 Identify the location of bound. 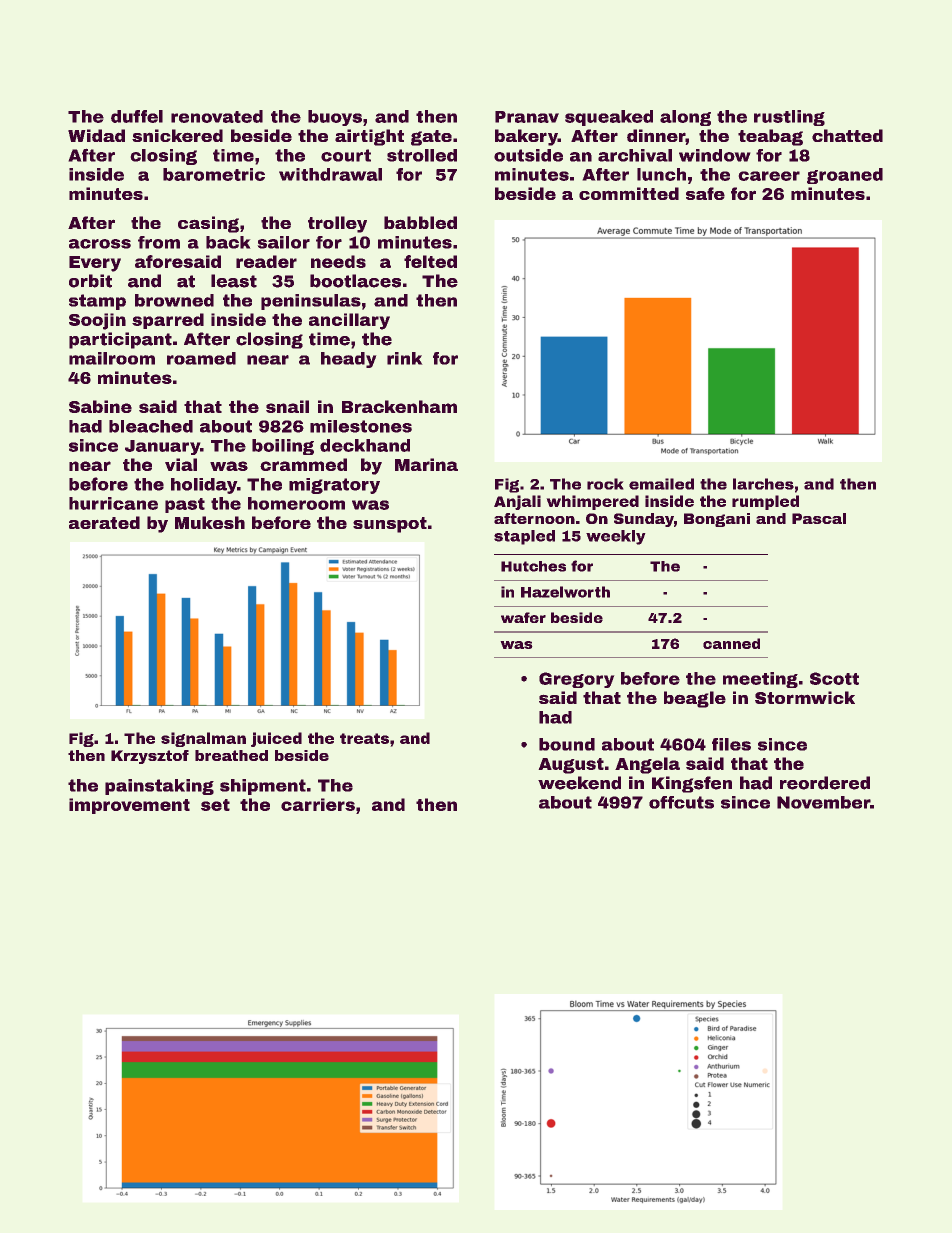
(567, 744).
